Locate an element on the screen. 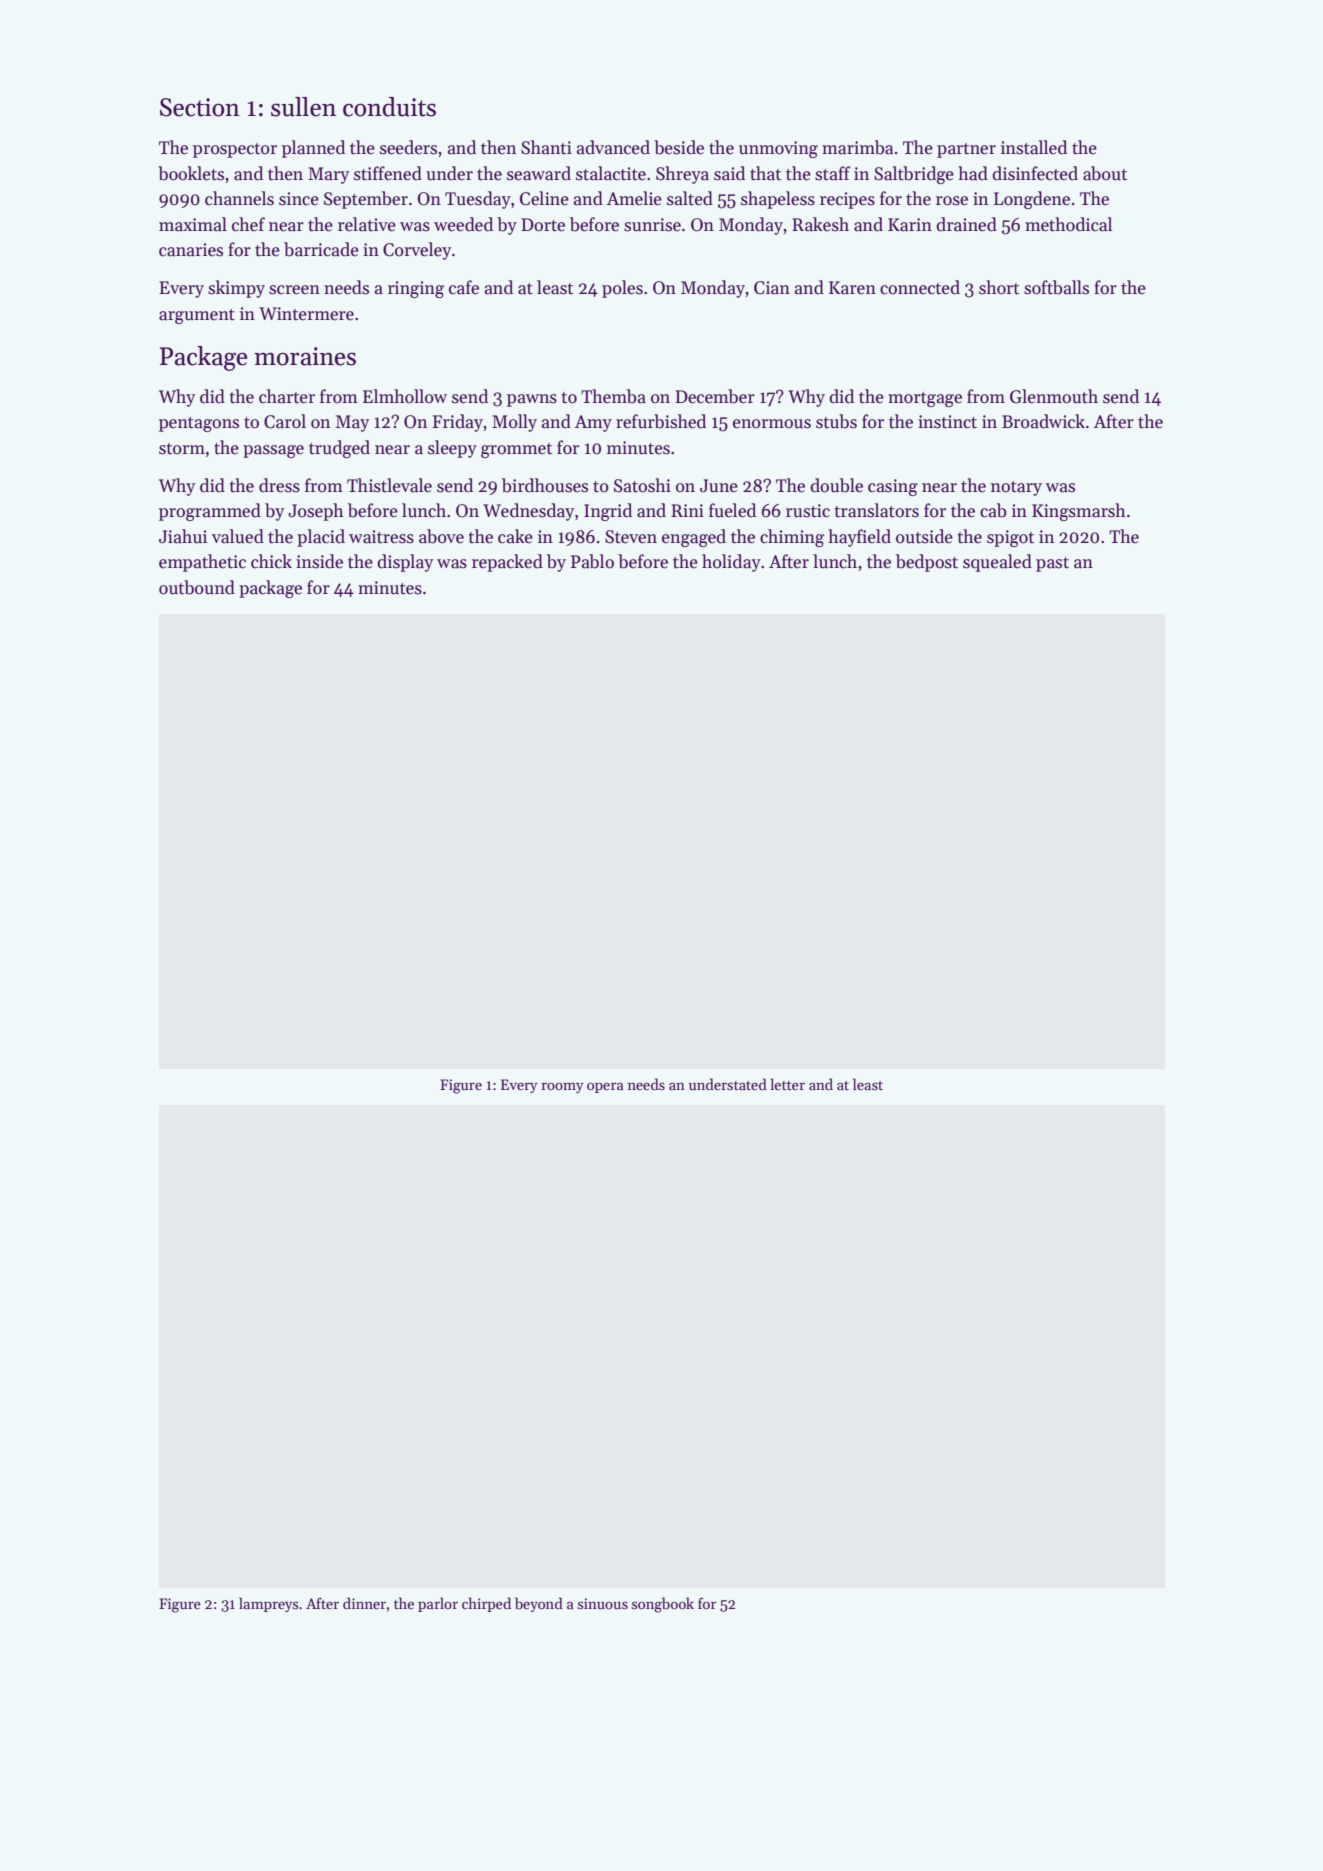  roomy is located at coordinates (562, 1088).
